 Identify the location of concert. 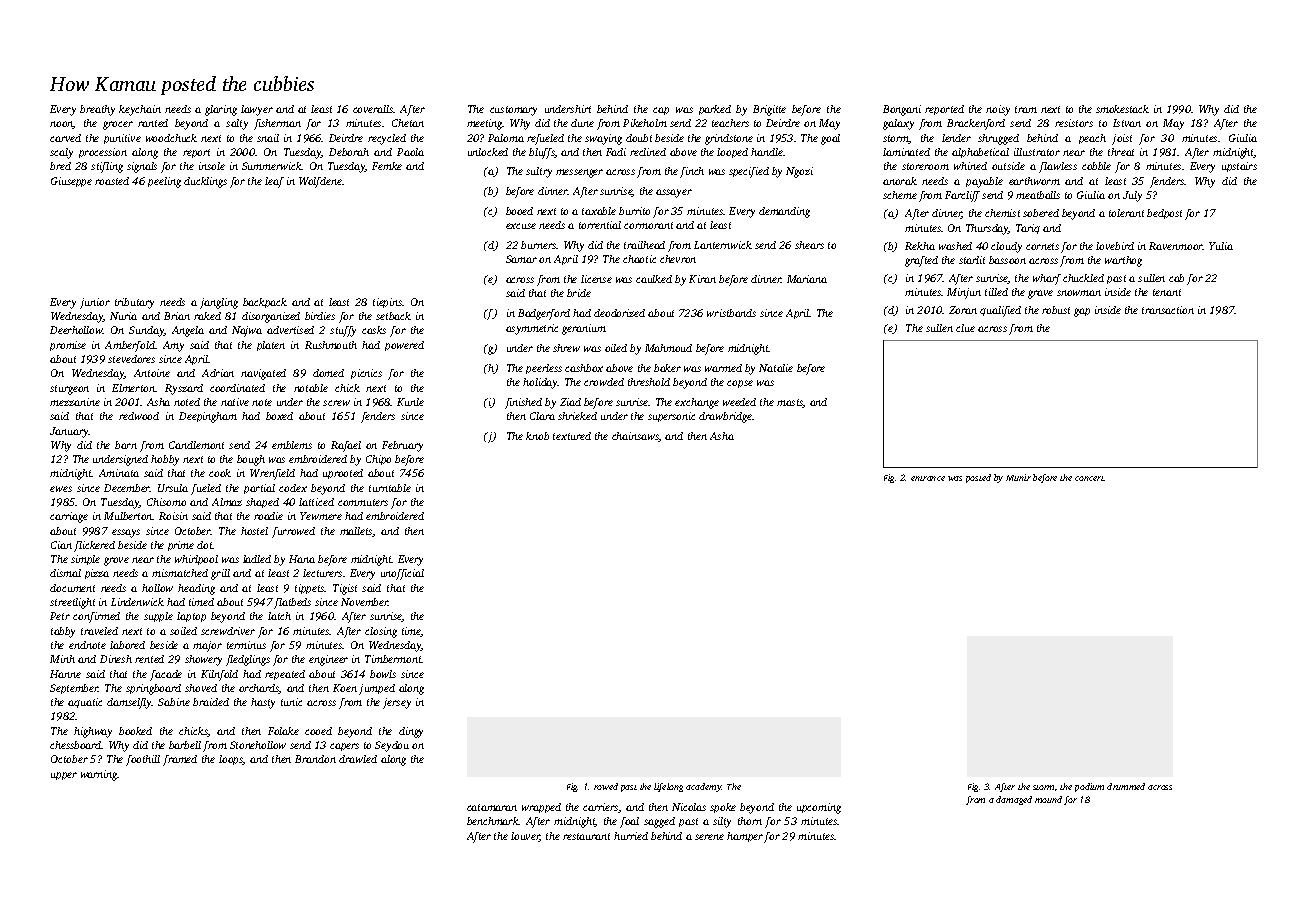
(1090, 478).
